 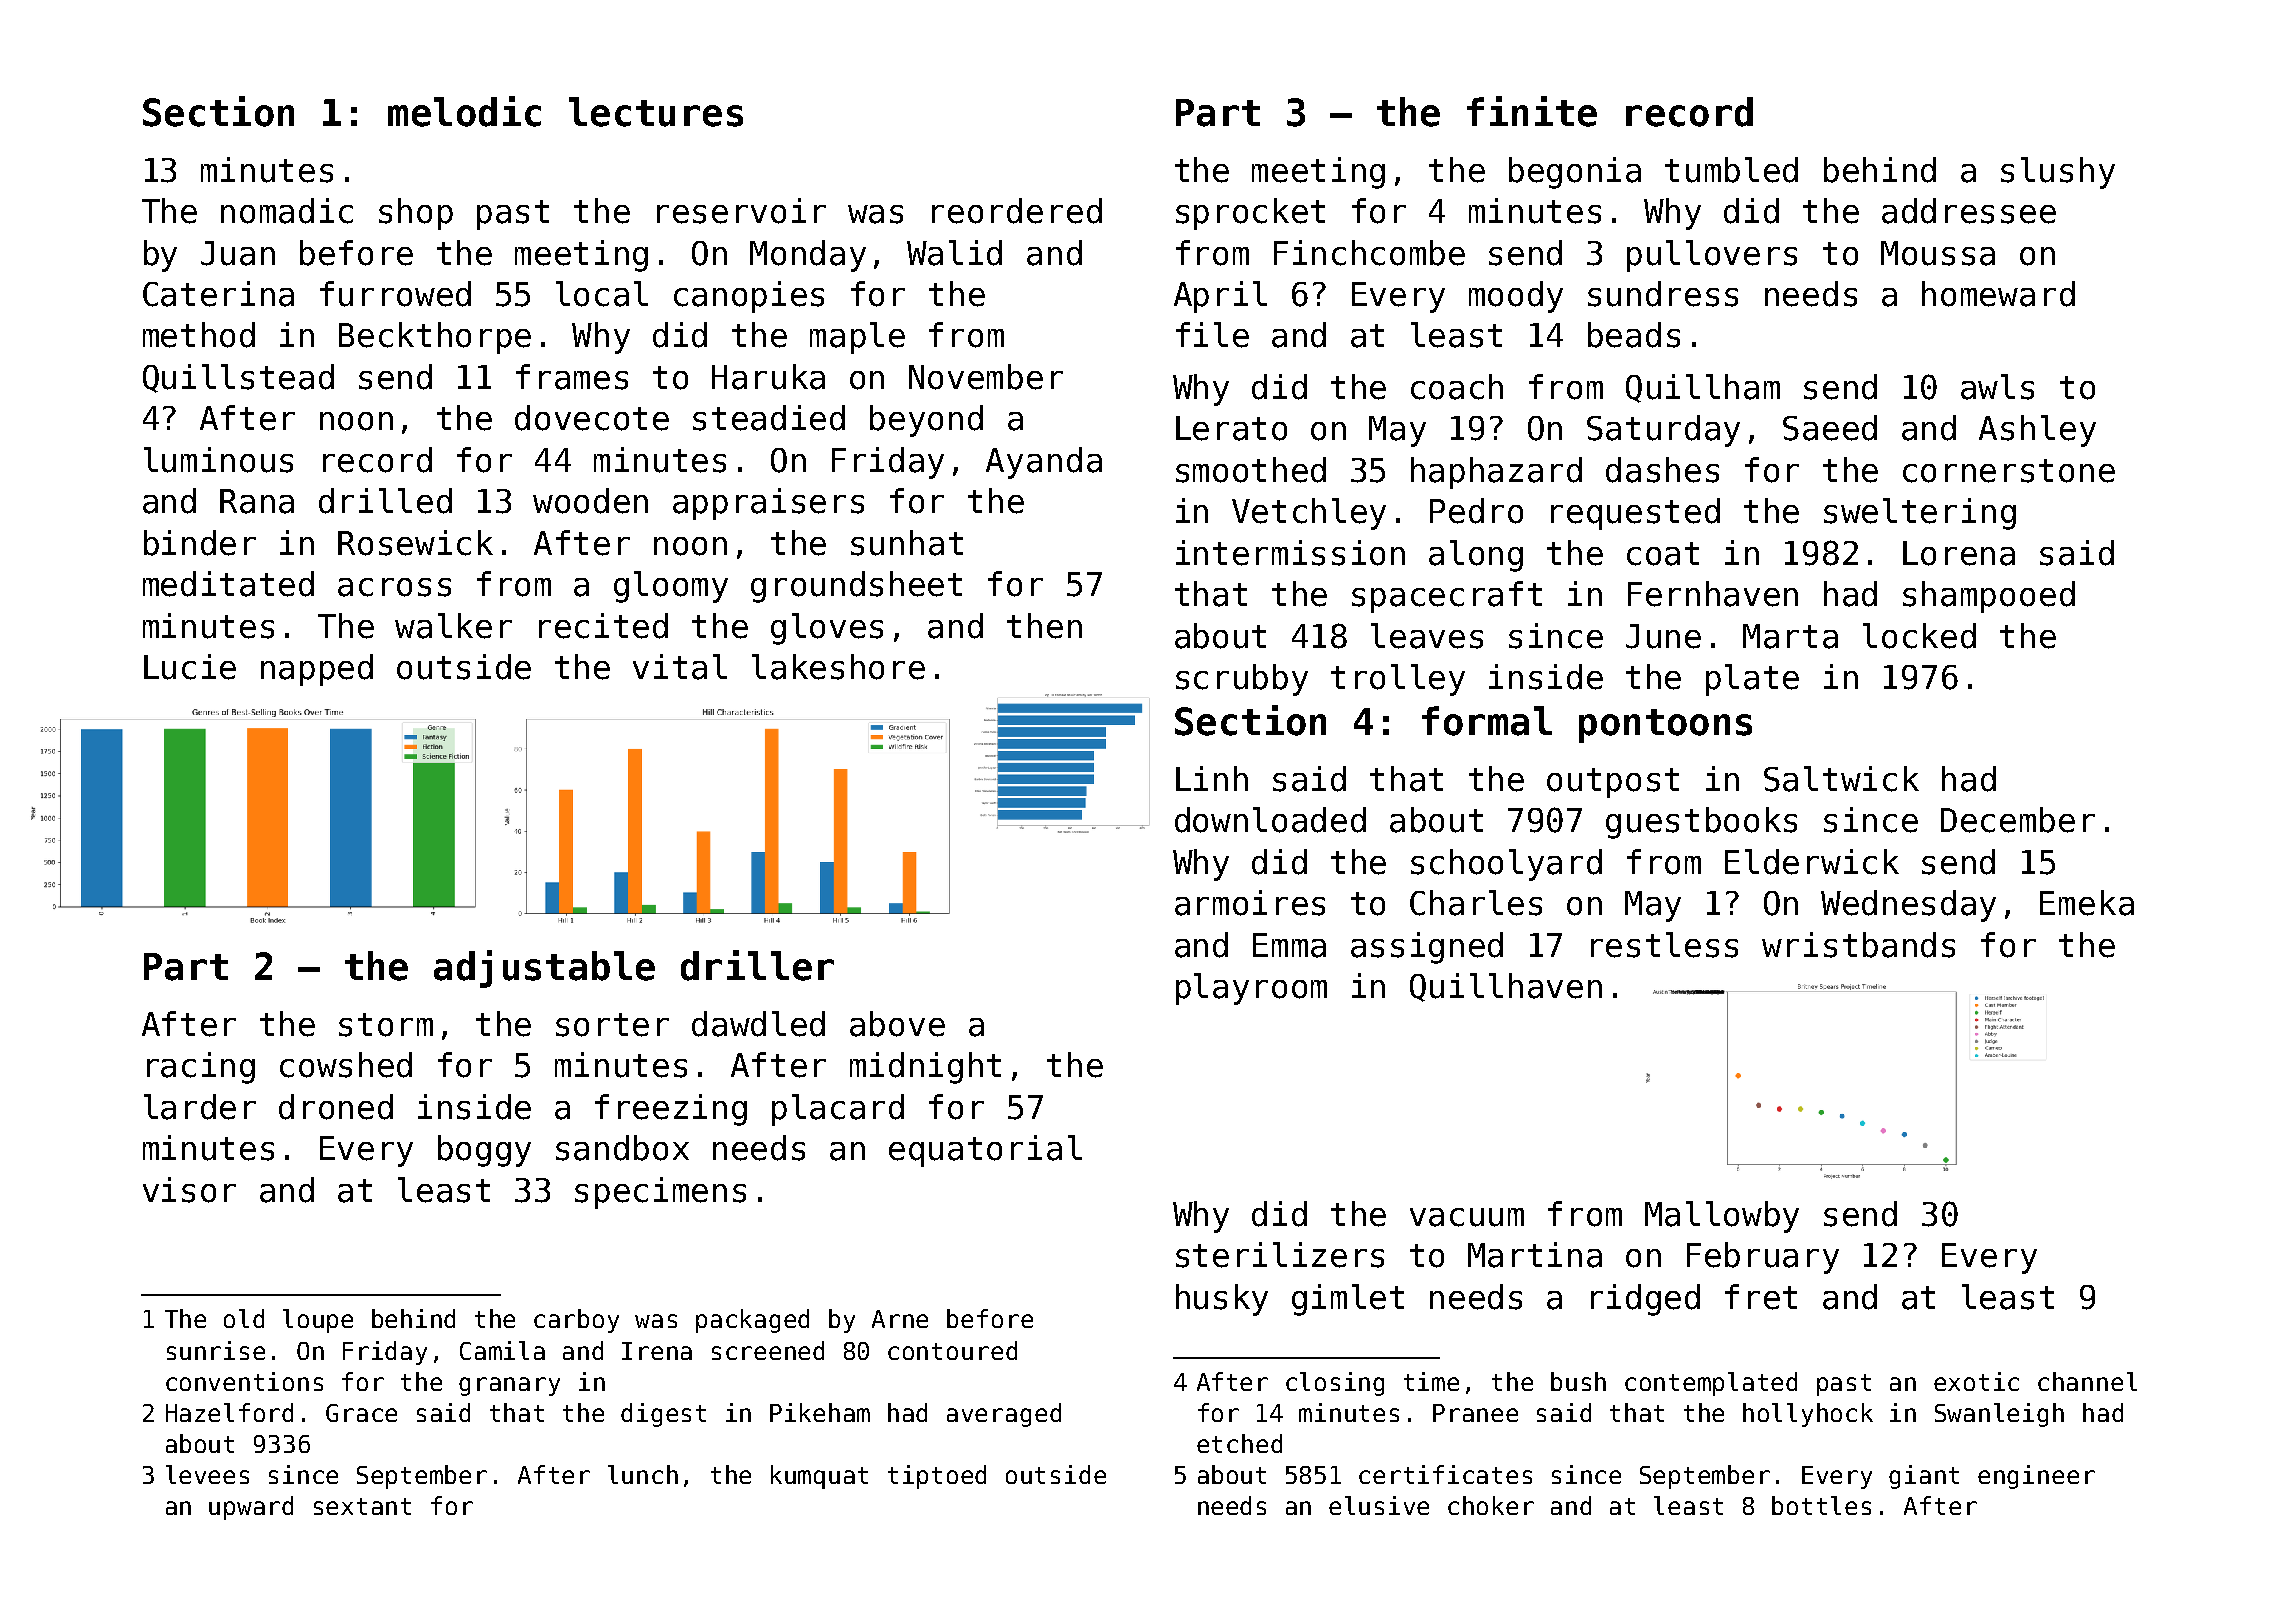 What do you see at coordinates (200, 543) in the page?
I see `binder` at bounding box center [200, 543].
